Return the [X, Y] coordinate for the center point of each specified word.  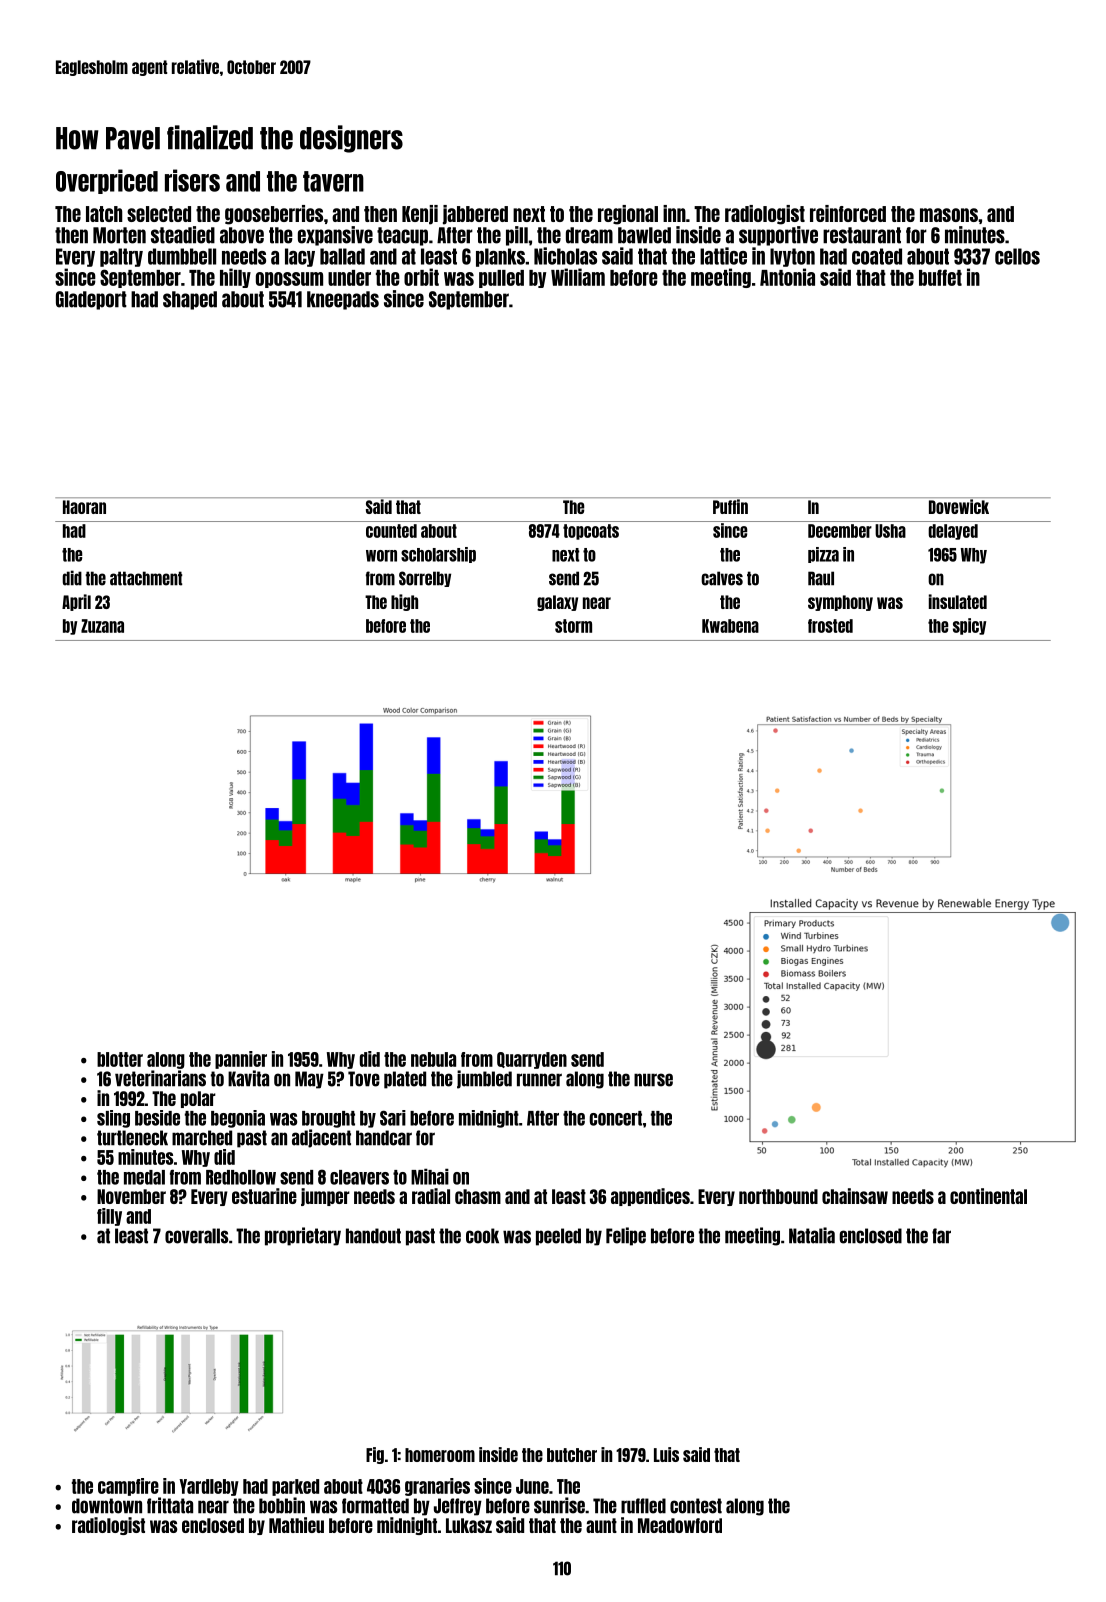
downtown [107, 1506]
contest [696, 1506]
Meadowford [680, 1525]
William [578, 277]
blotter [120, 1059]
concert [615, 1118]
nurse [653, 1080]
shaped [190, 300]
